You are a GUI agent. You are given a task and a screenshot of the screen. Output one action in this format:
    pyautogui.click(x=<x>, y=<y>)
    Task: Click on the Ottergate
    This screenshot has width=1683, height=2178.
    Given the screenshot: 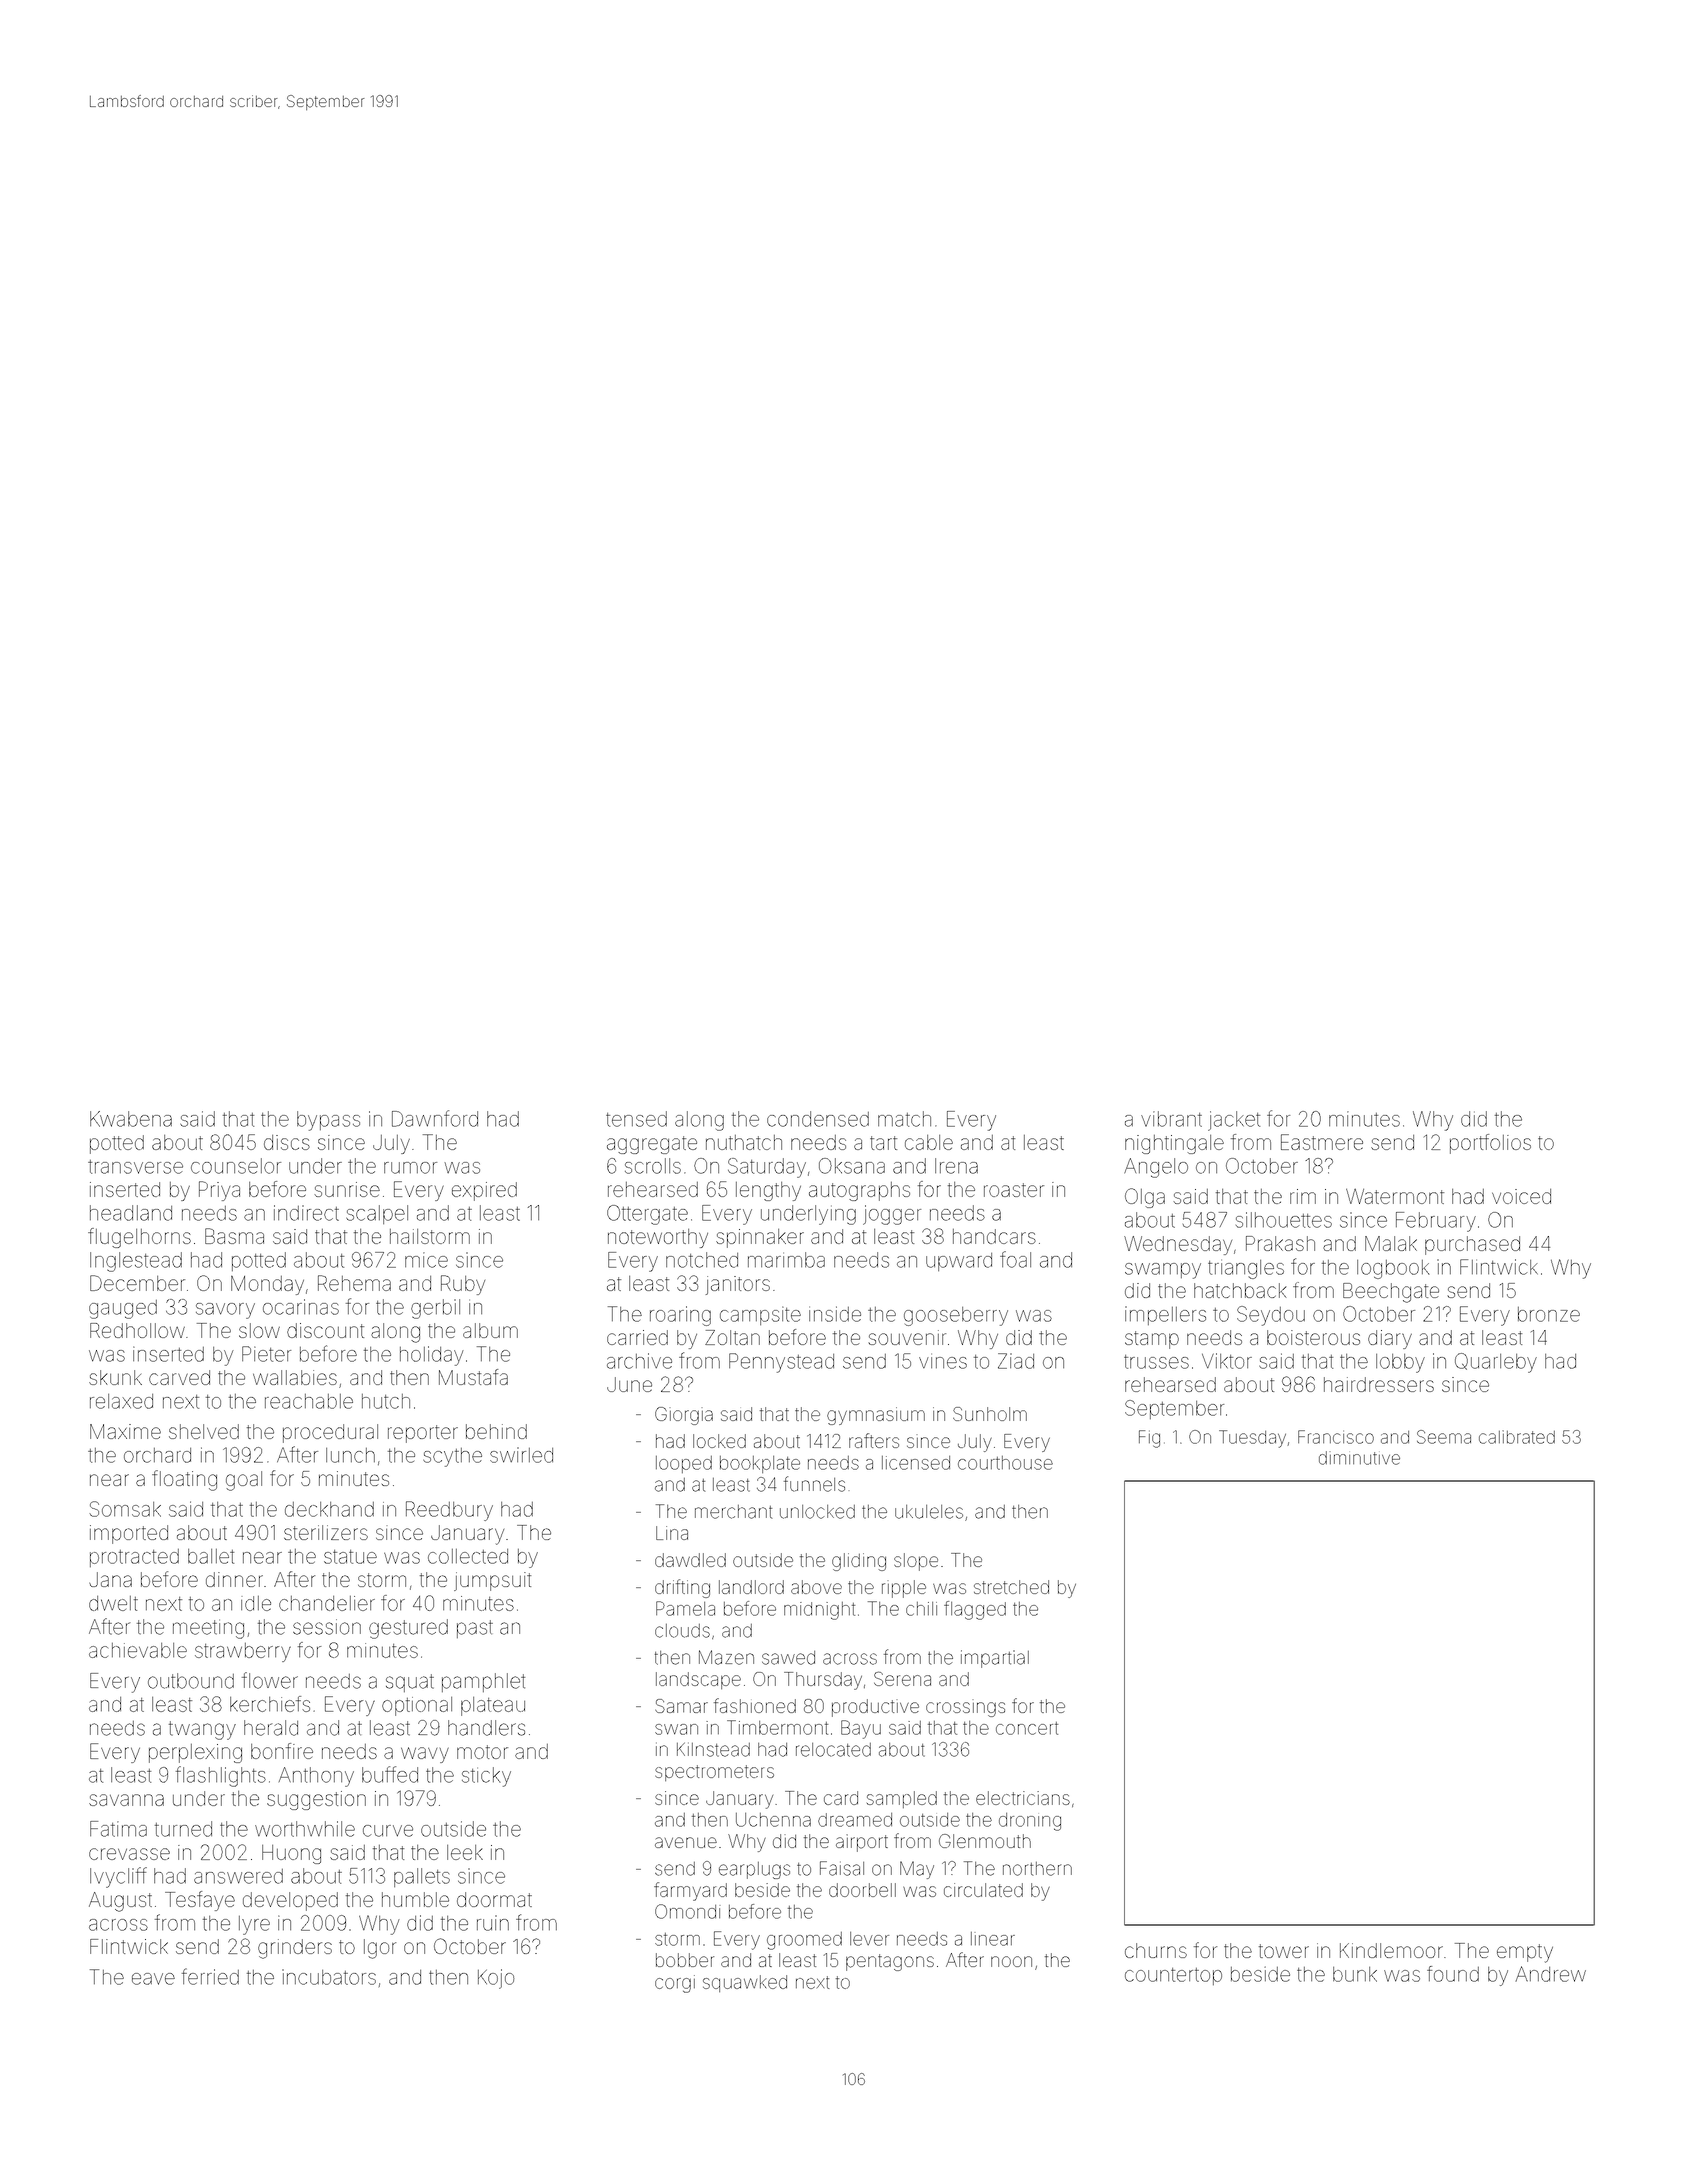 What is the action you would take?
    pyautogui.click(x=647, y=1215)
